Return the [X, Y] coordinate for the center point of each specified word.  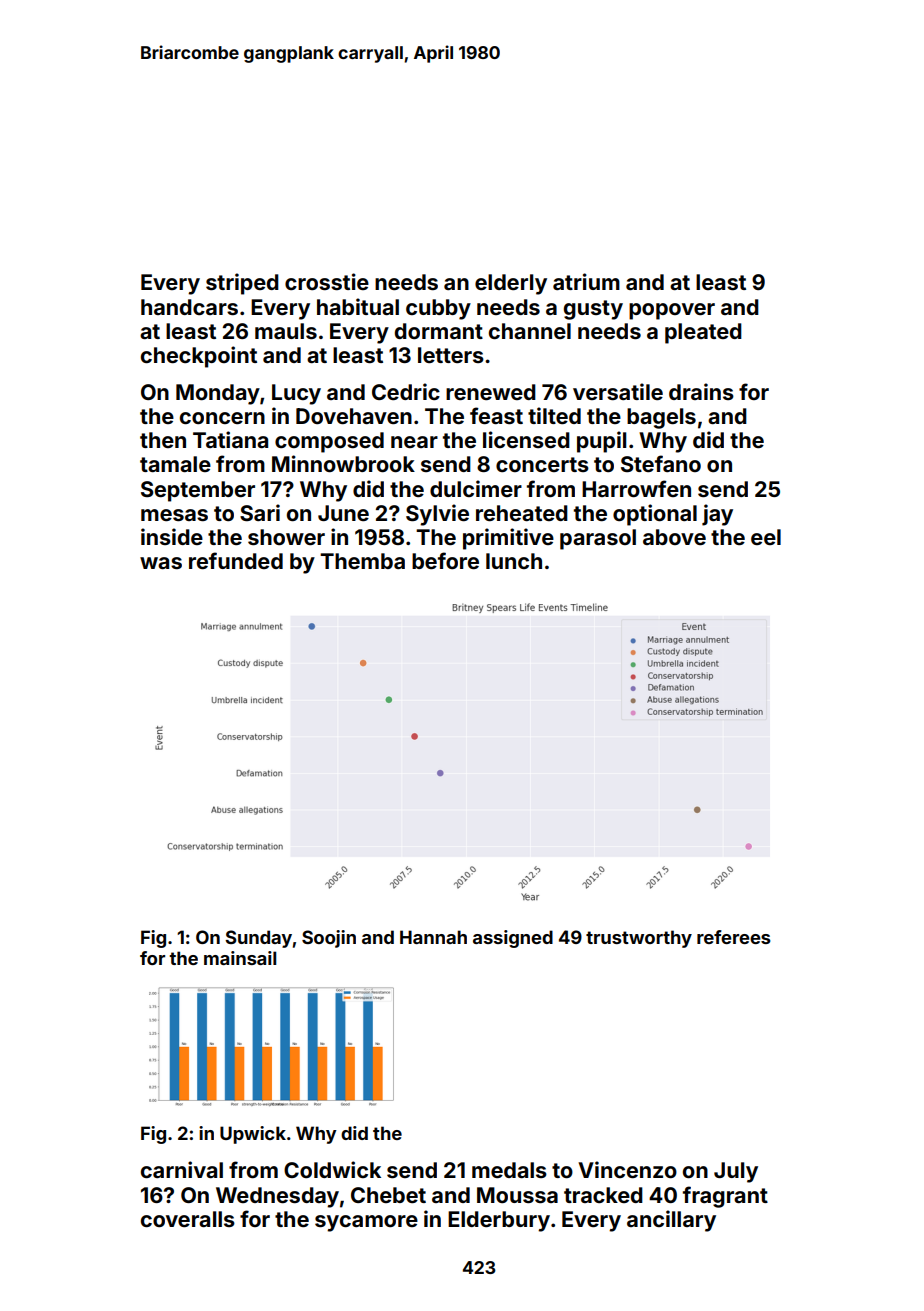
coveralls [188, 1219]
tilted [554, 415]
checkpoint [199, 357]
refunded [236, 560]
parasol [598, 539]
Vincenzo [627, 1169]
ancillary [671, 1221]
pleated [703, 333]
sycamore [366, 1223]
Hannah [433, 937]
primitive [508, 539]
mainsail [240, 958]
